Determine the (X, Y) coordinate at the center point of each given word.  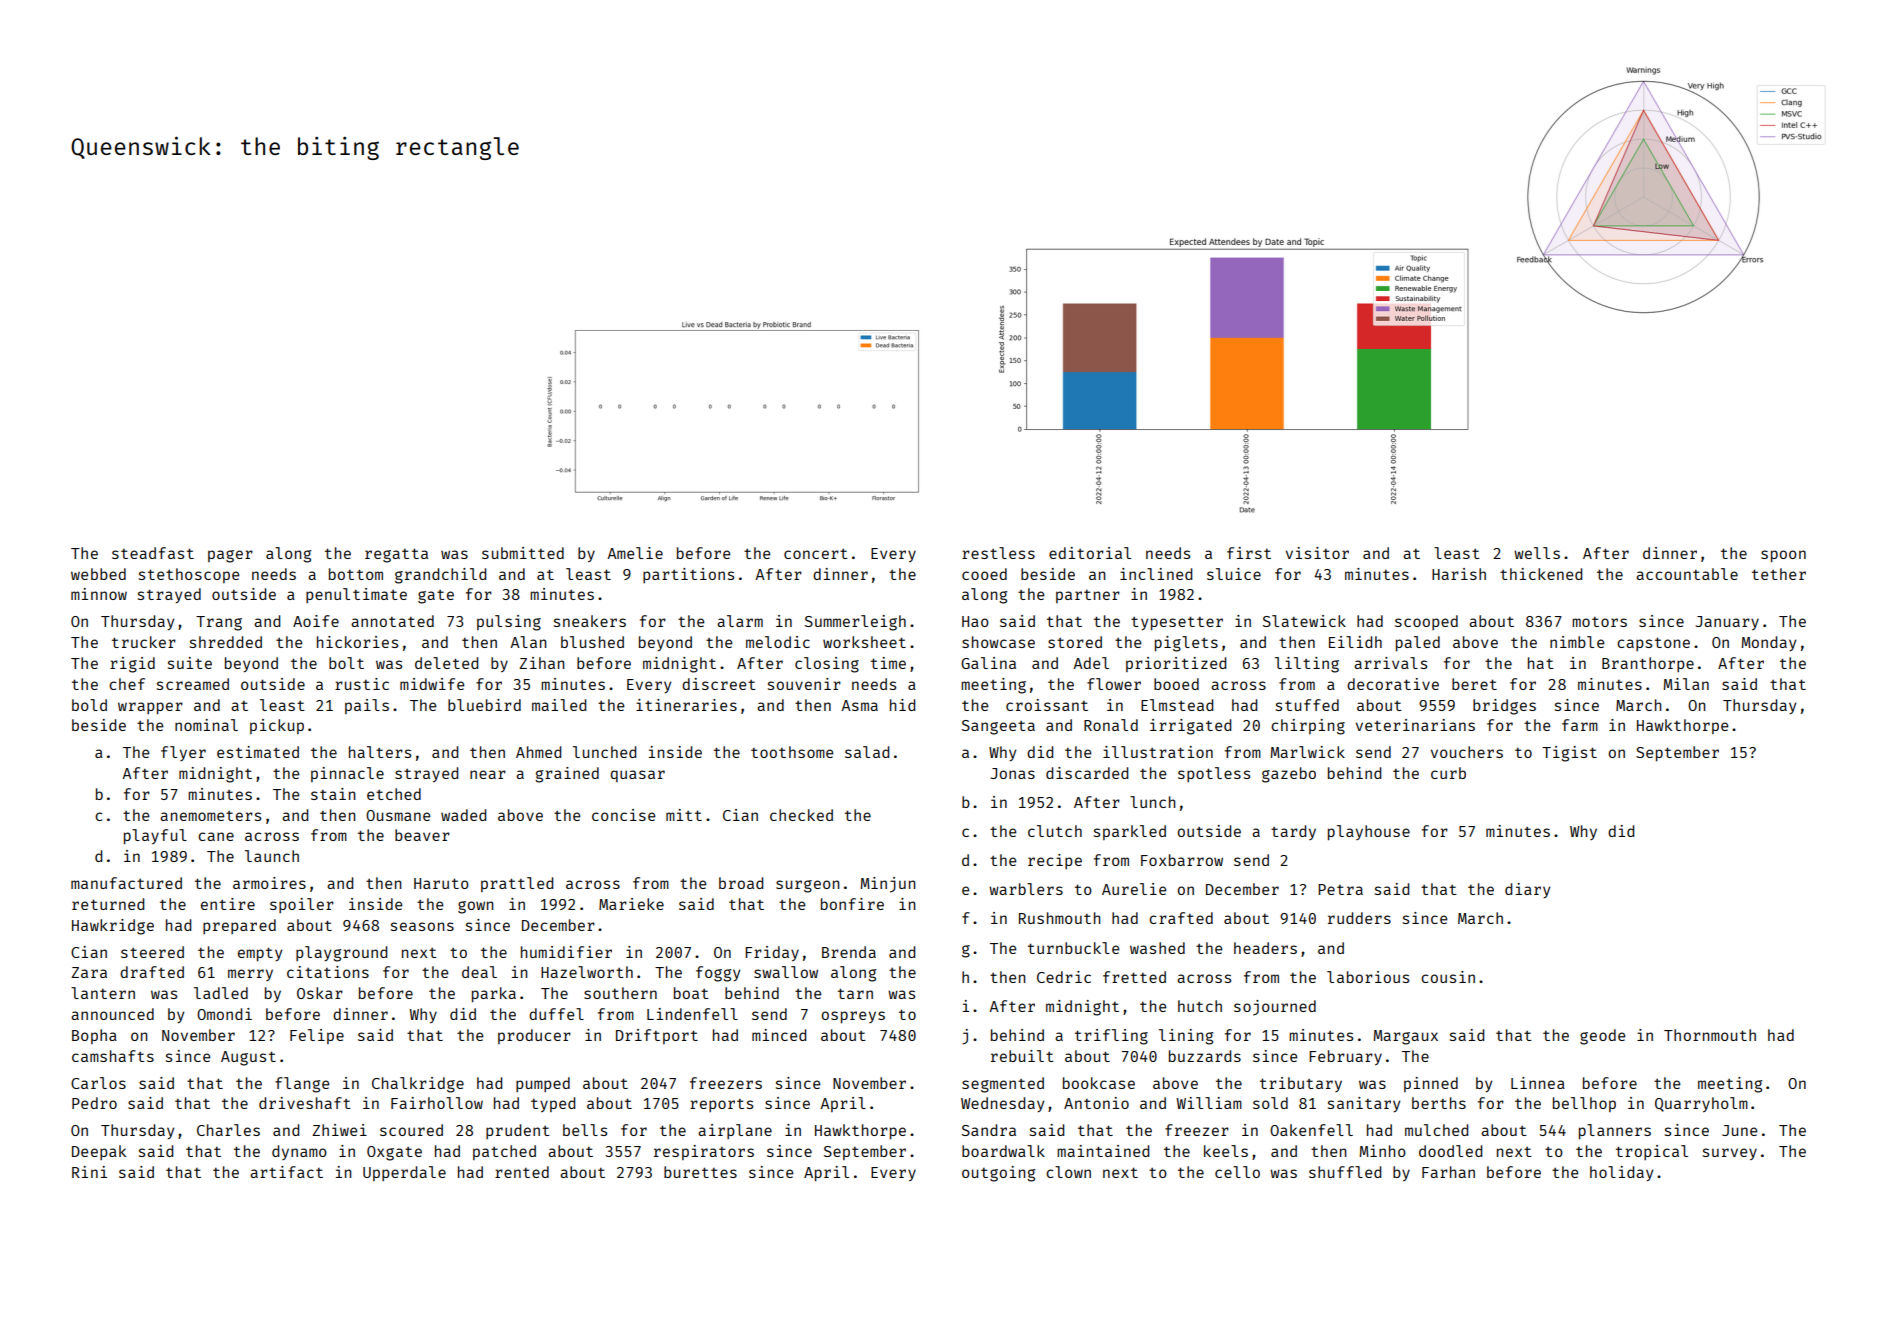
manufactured (126, 883)
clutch (1055, 831)
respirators (704, 1152)
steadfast (153, 553)
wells (1537, 553)
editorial (1090, 553)
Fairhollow (437, 1103)
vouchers (1467, 752)
